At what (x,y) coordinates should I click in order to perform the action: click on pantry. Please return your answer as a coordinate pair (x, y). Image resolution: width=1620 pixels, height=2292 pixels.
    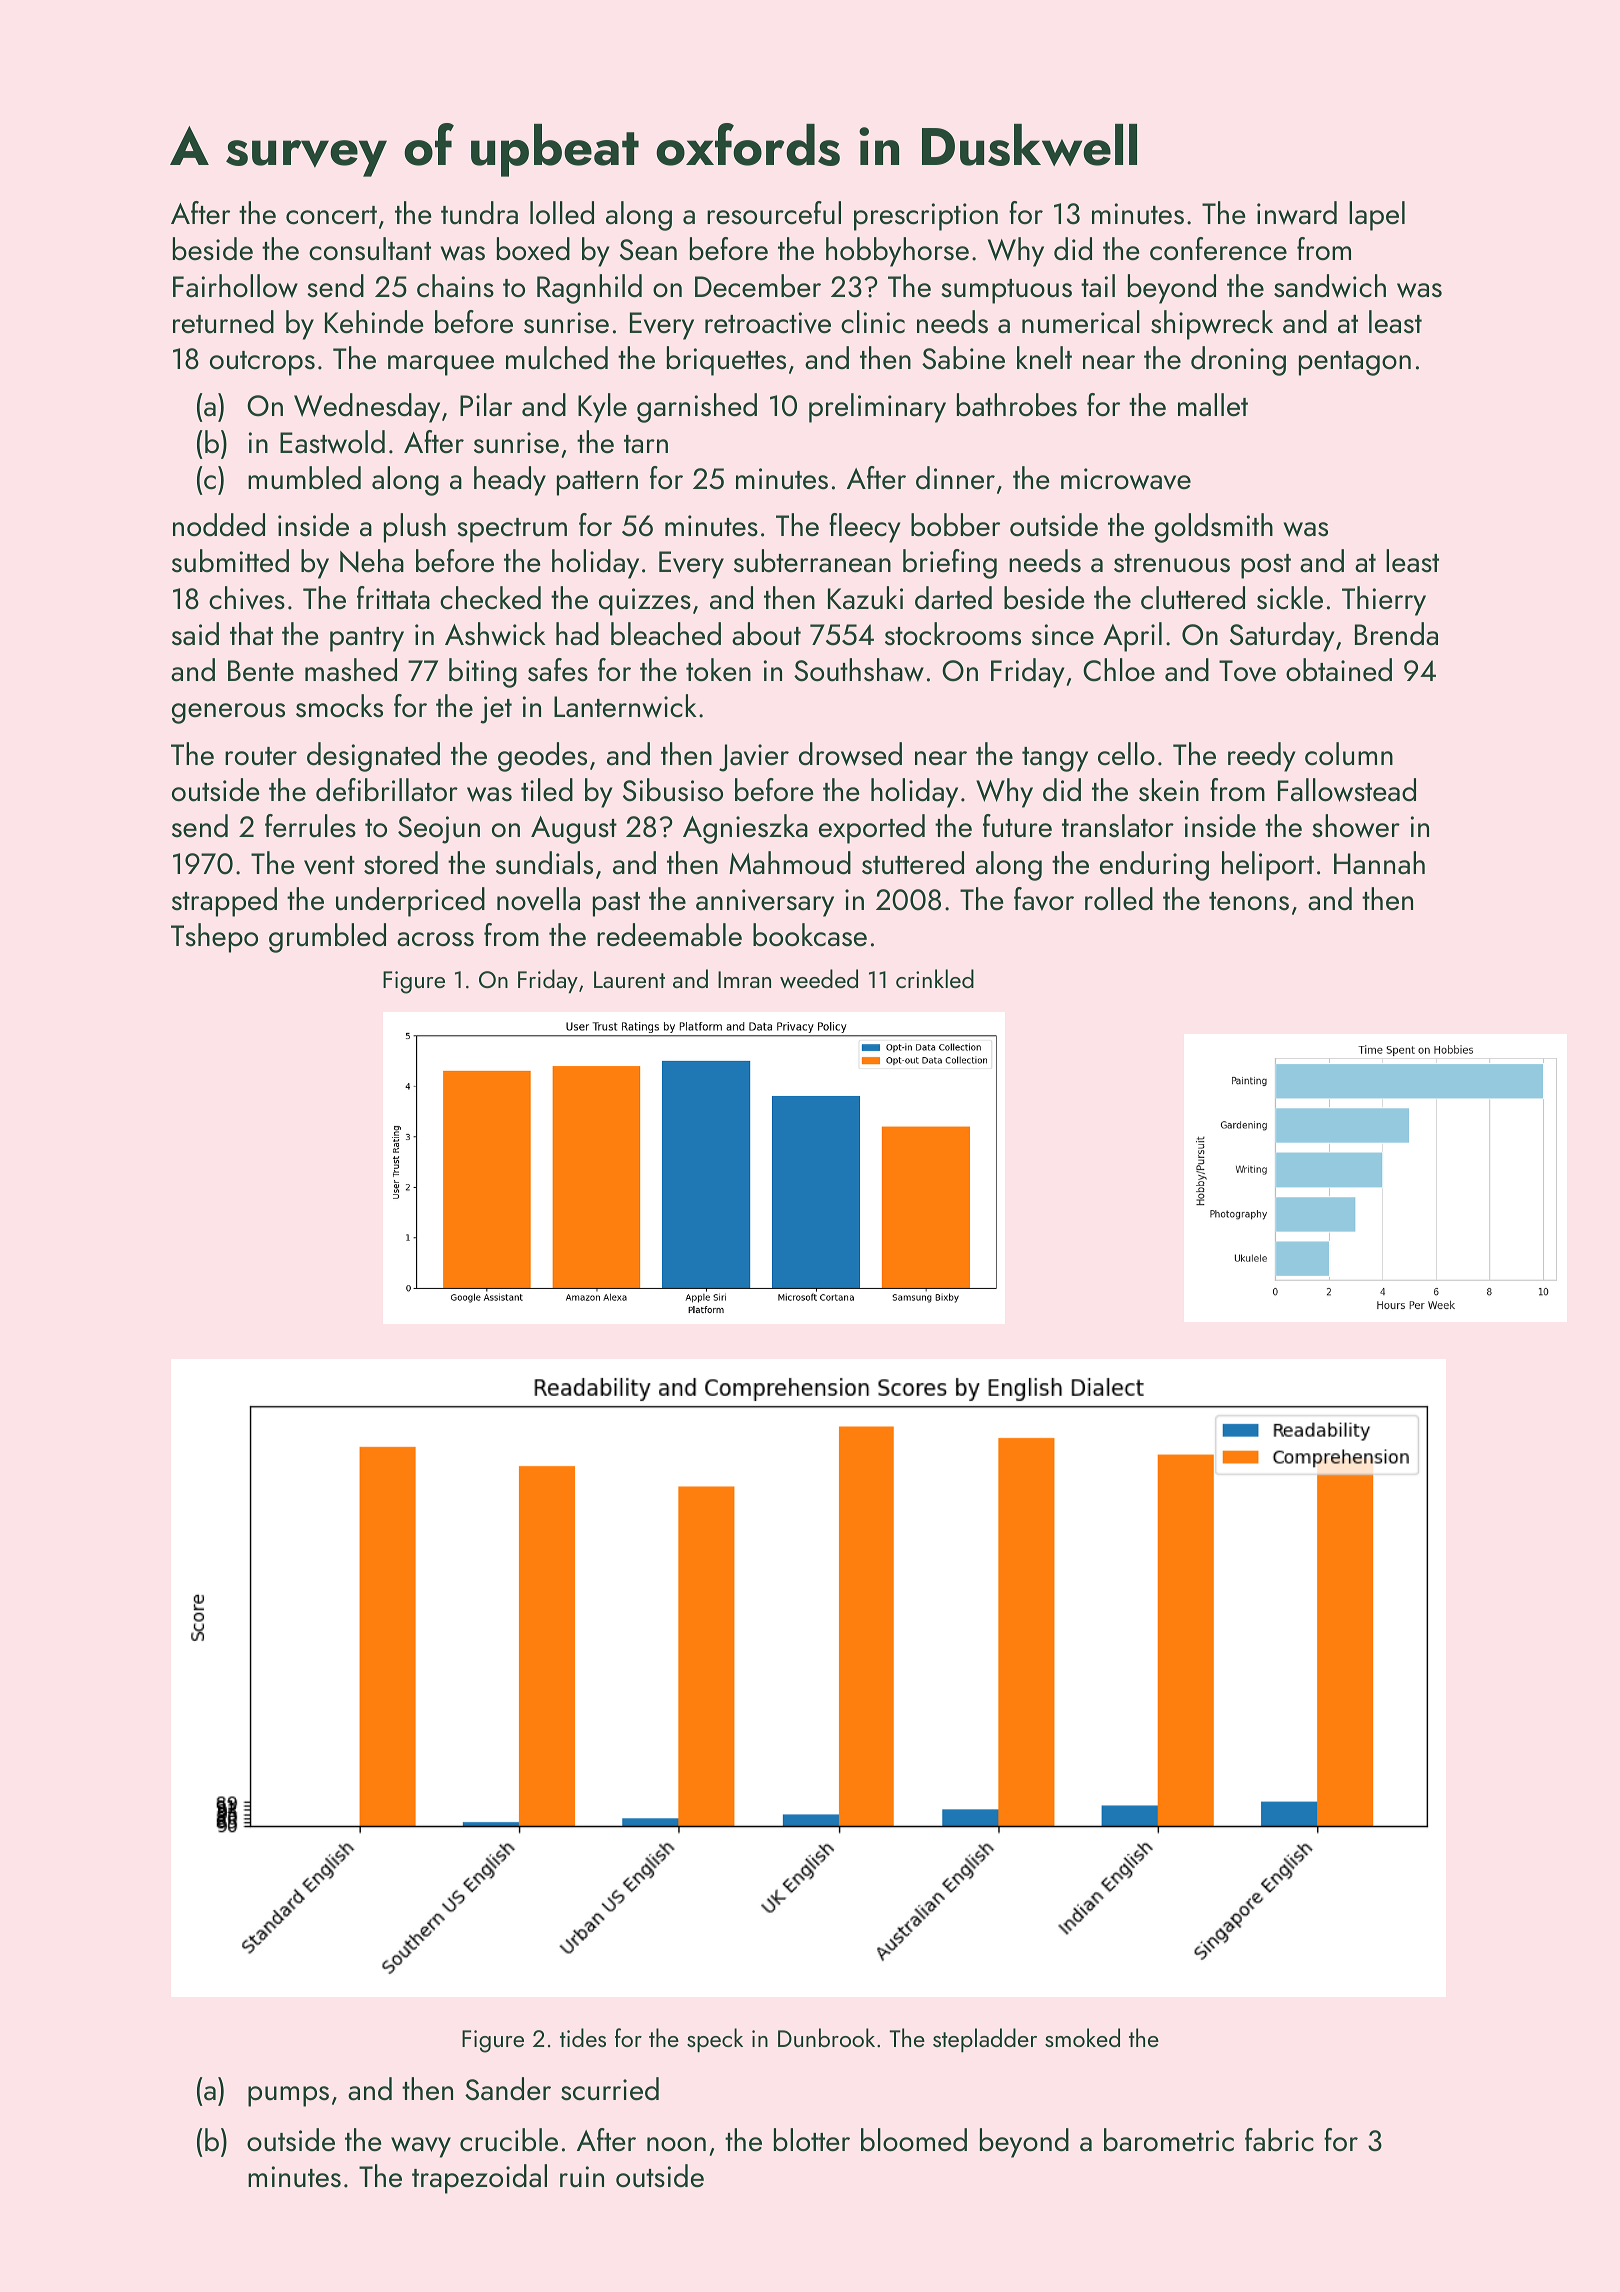
    Looking at the image, I should click on (367, 639).
